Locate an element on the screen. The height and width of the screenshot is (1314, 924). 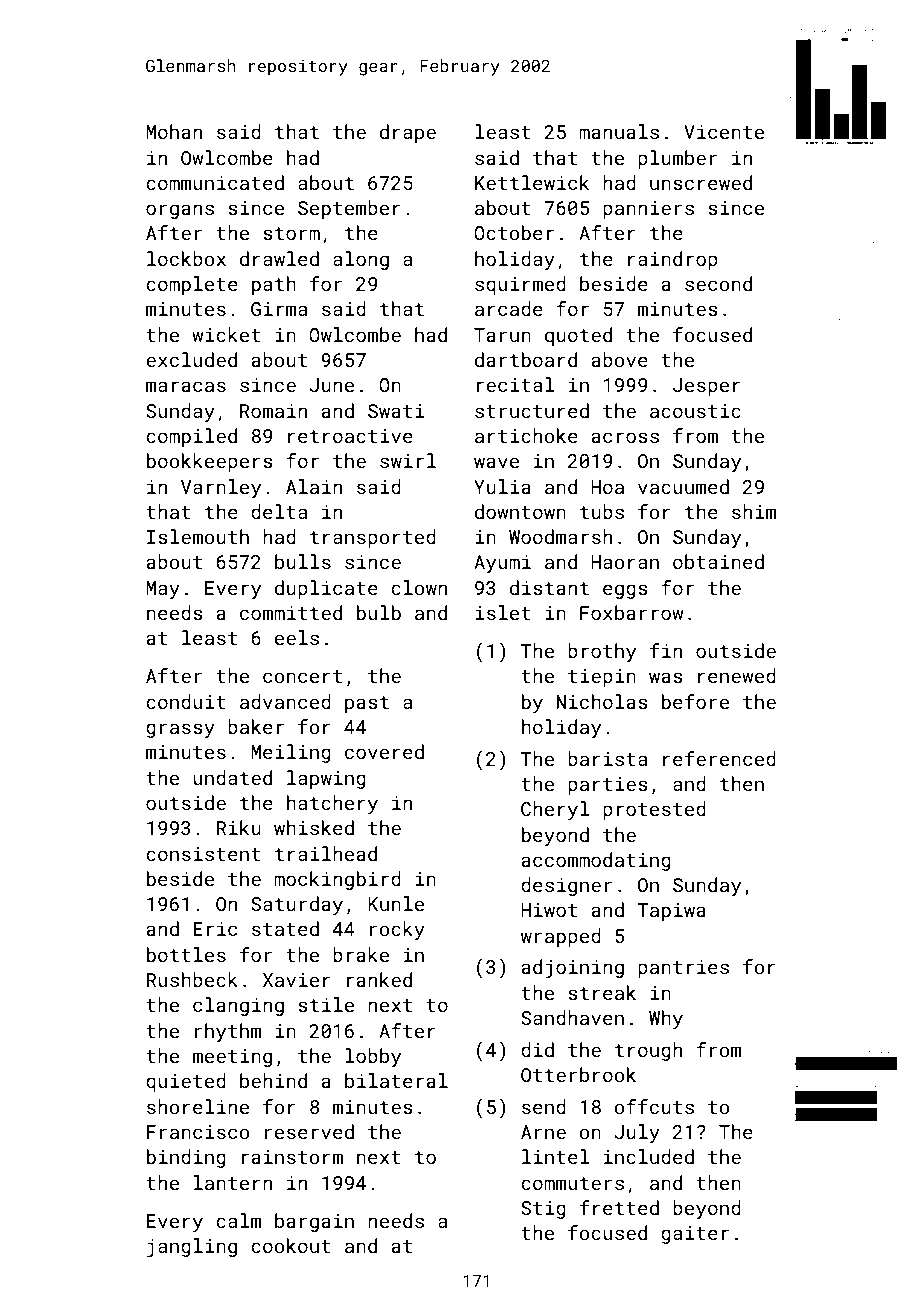
gaiter is located at coordinates (695, 1235).
